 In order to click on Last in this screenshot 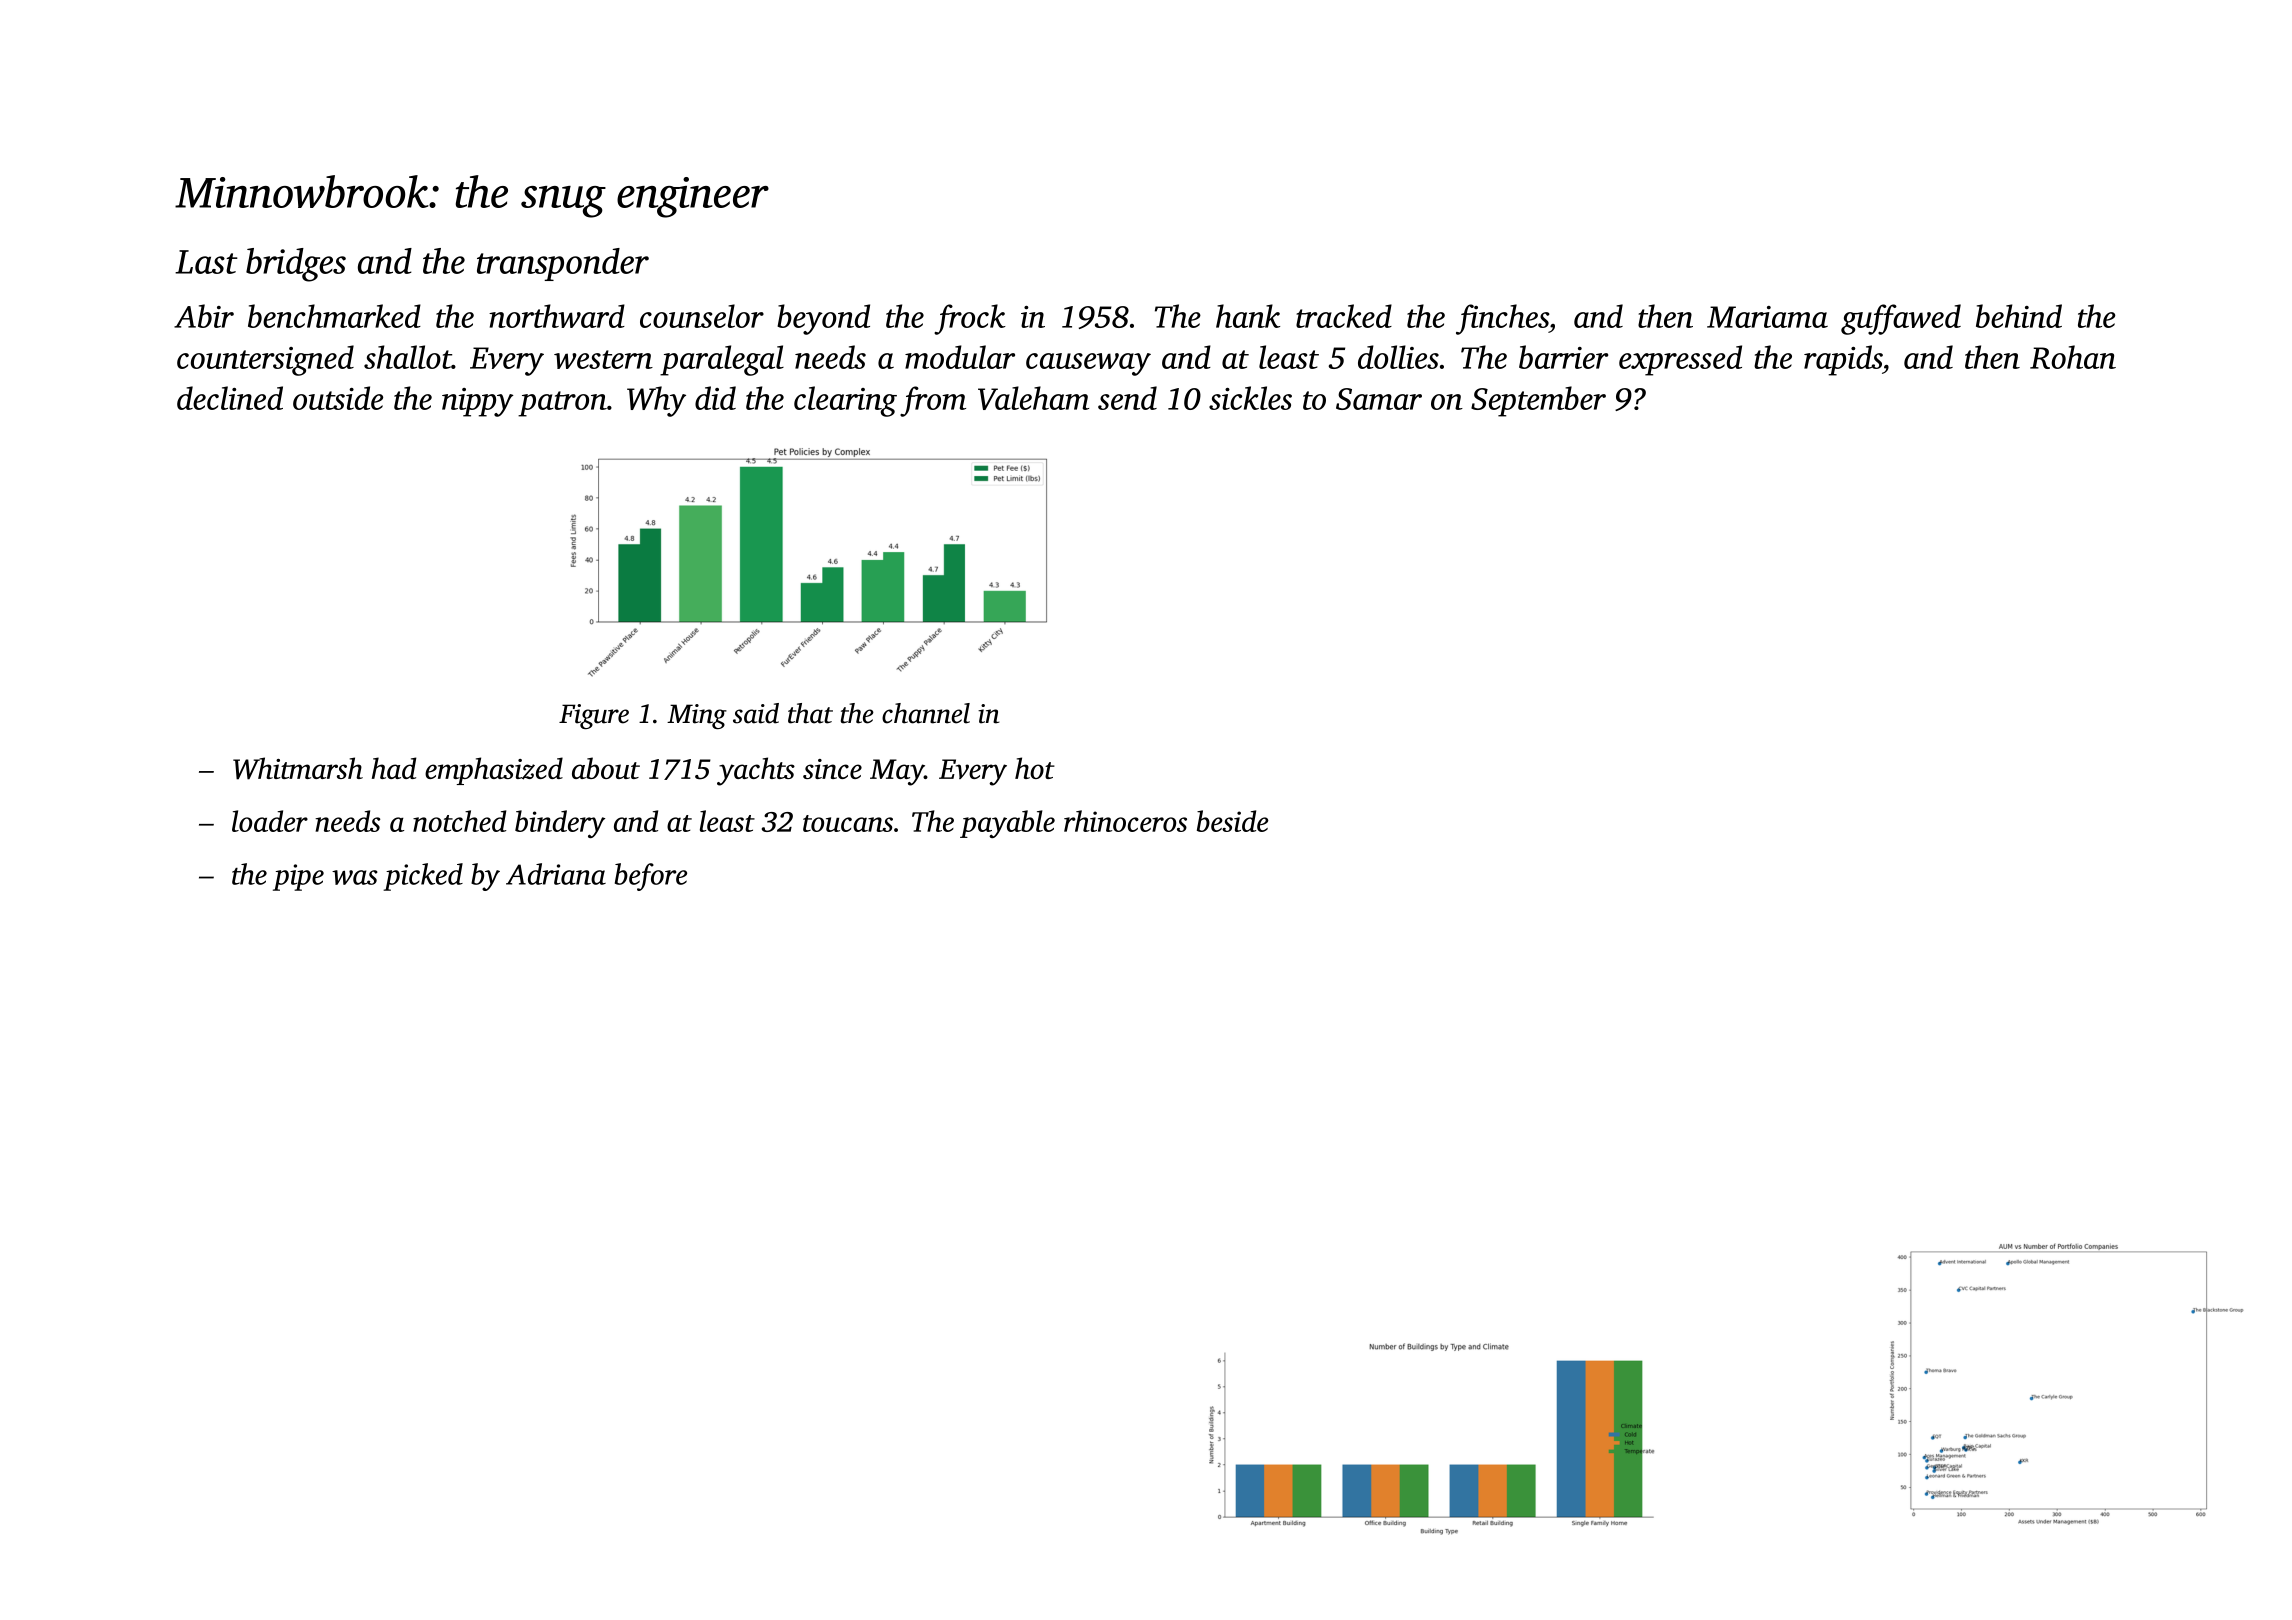, I will do `click(206, 262)`.
